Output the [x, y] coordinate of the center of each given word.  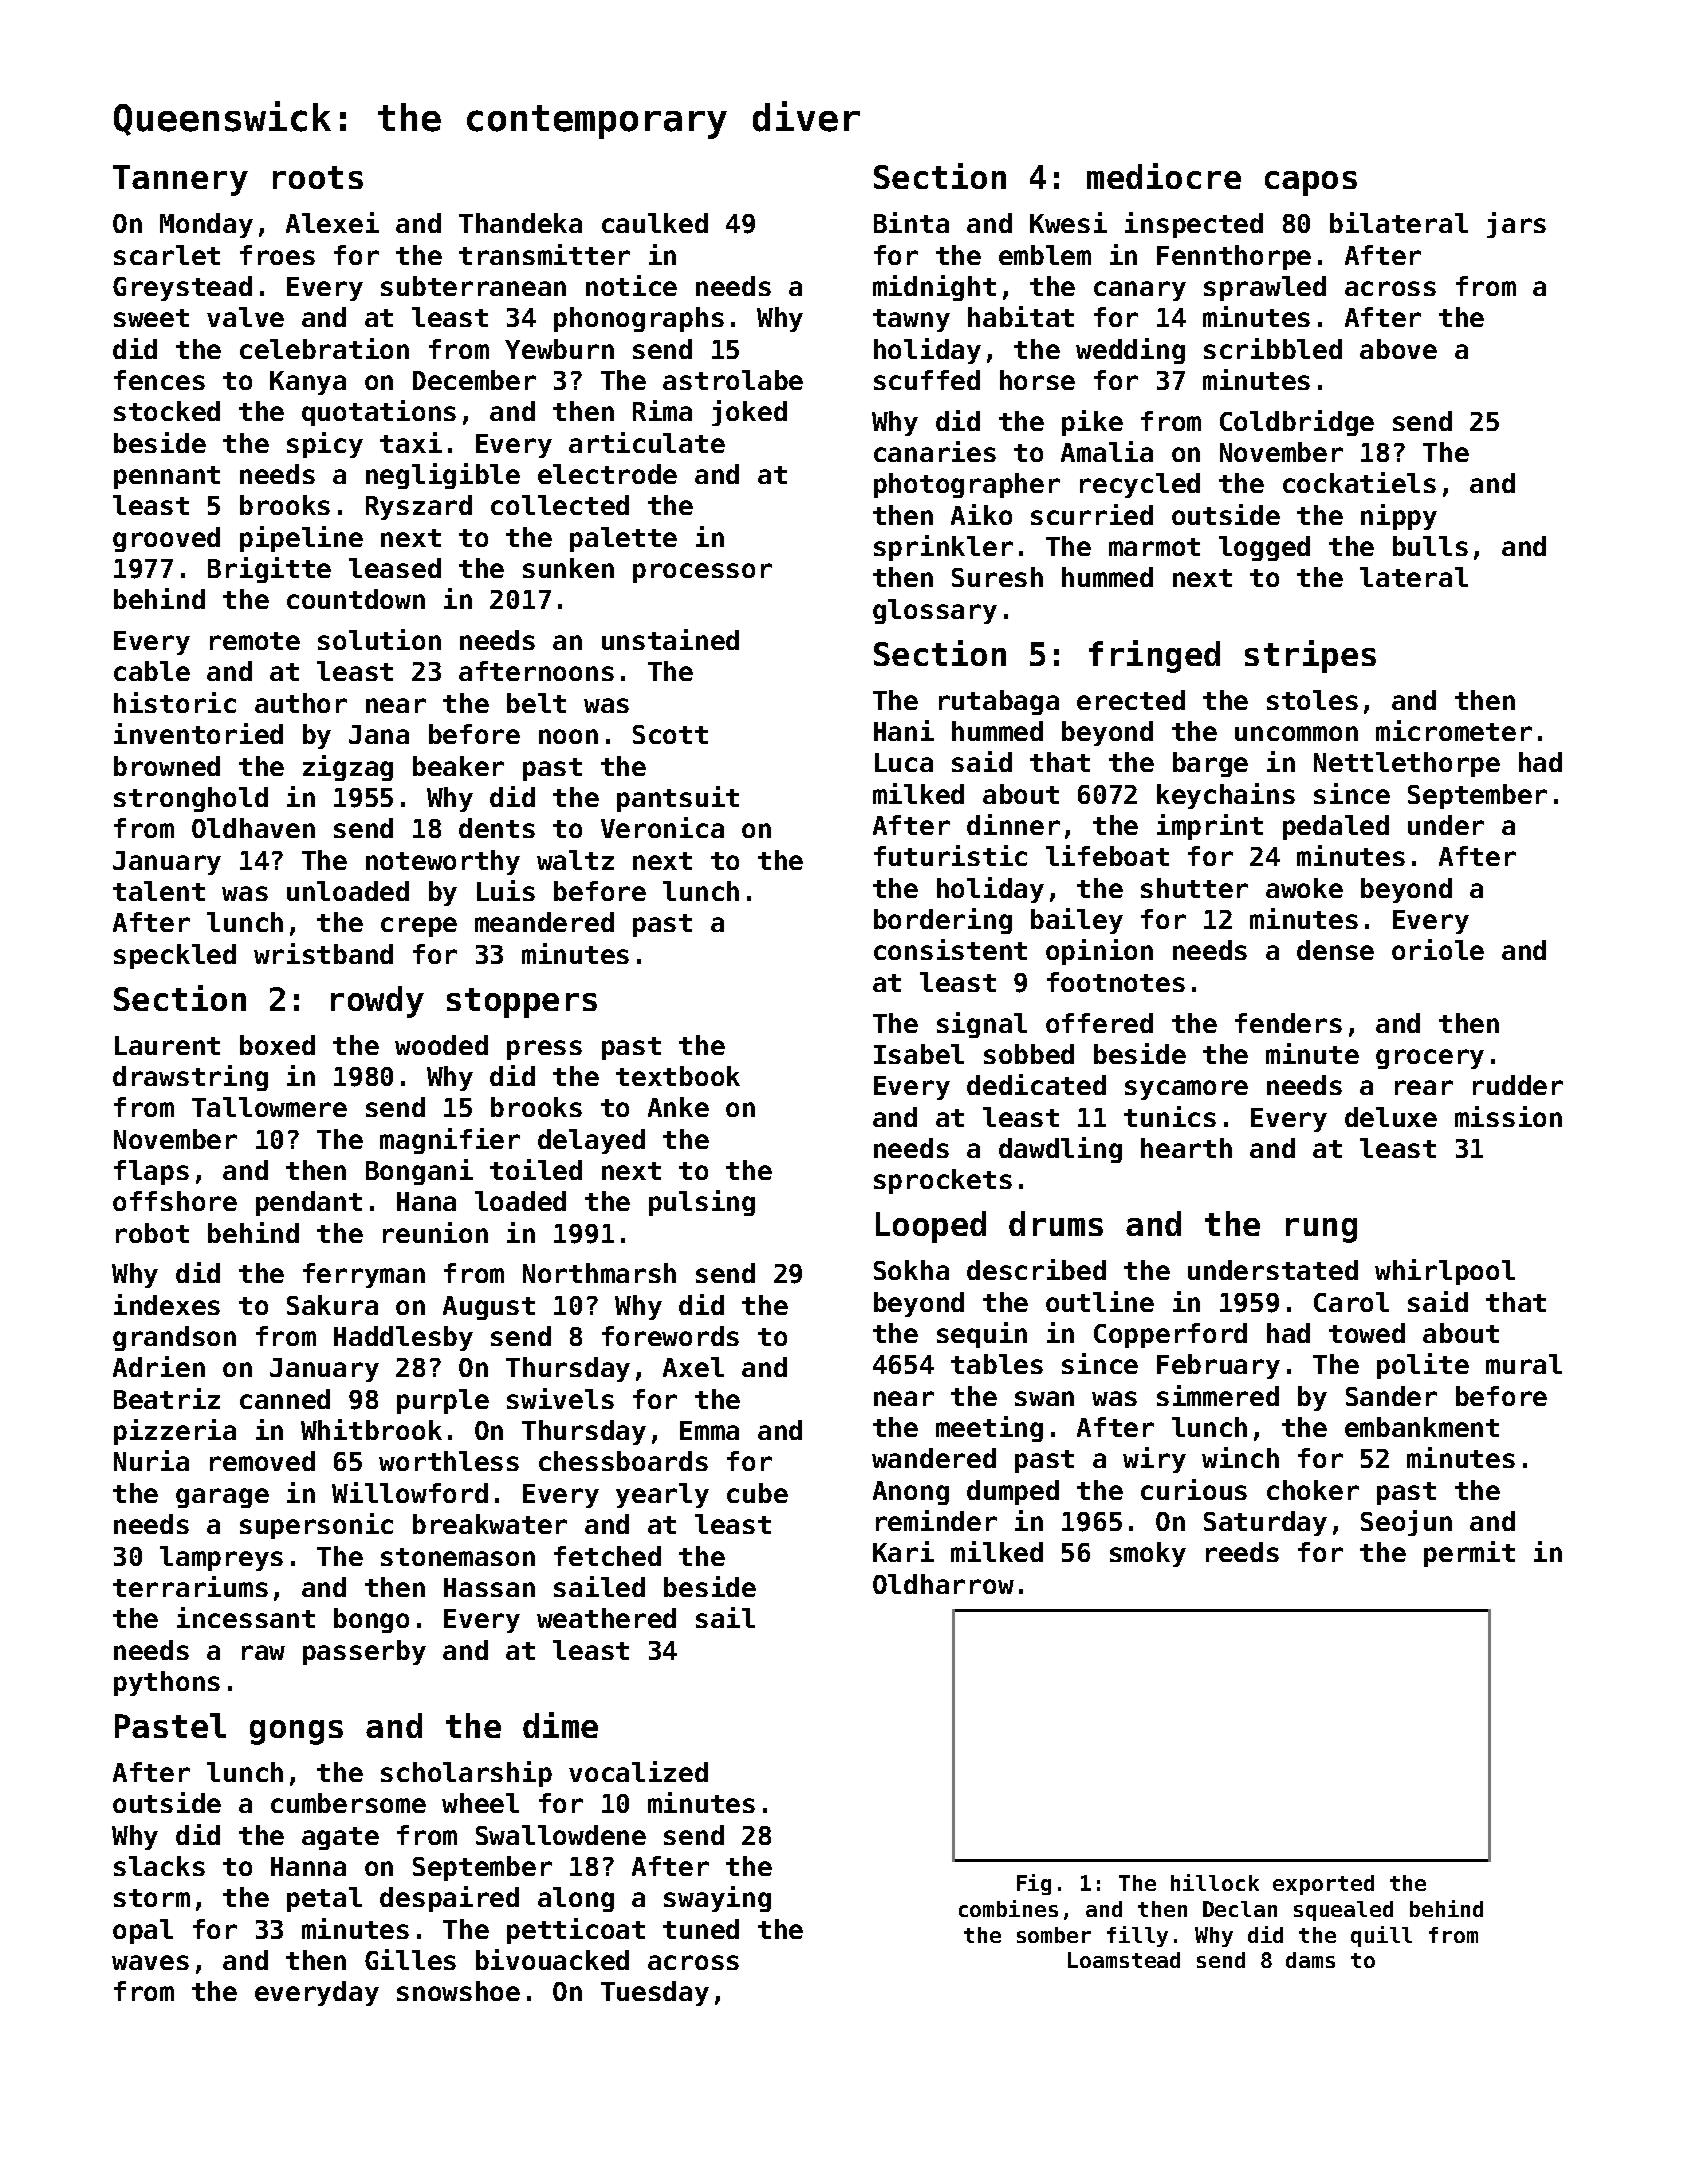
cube [757, 1493]
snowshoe [458, 1991]
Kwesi [1068, 222]
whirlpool [1445, 1272]
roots [318, 177]
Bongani [419, 1172]
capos [1311, 183]
